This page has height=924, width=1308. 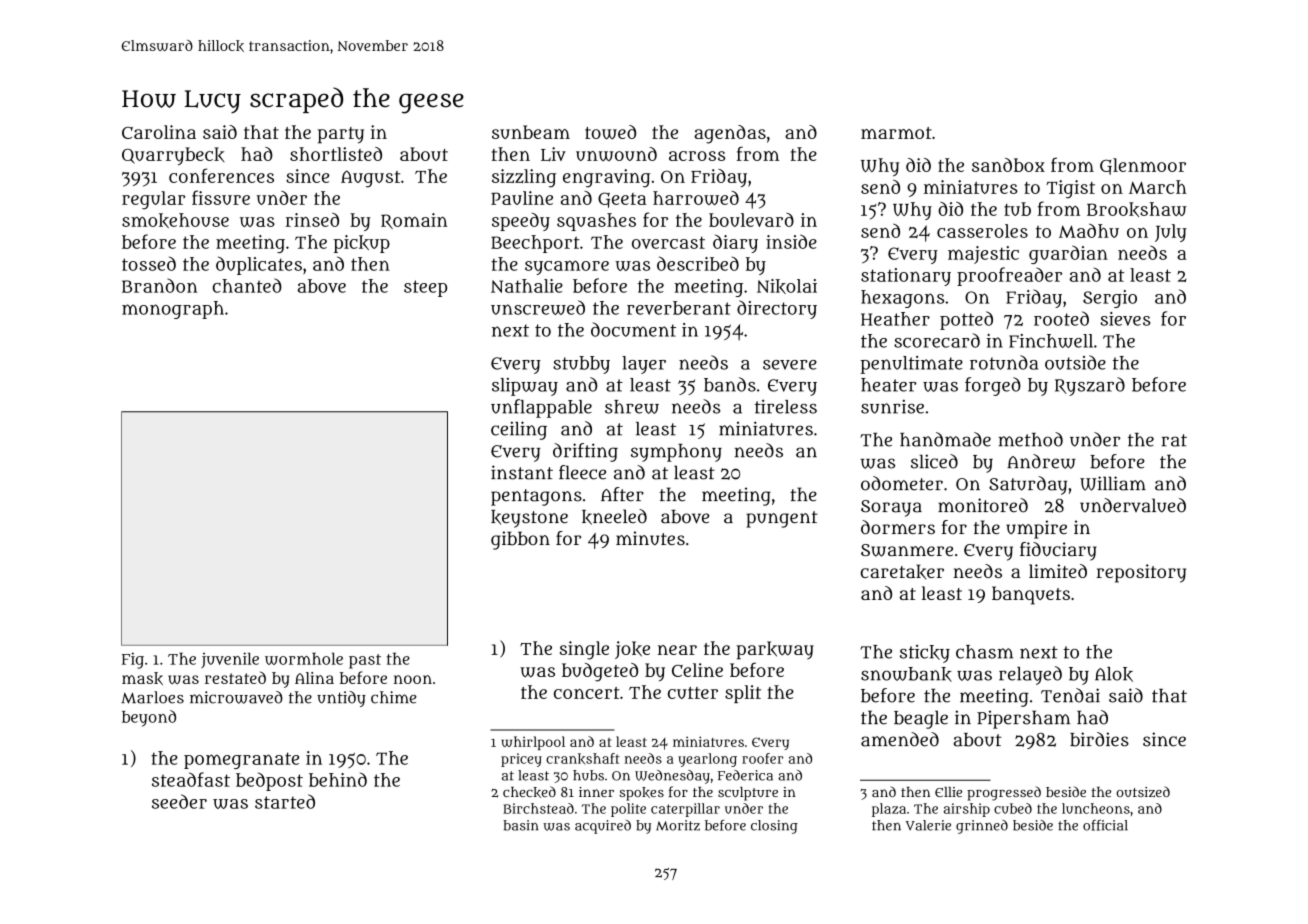 What do you see at coordinates (896, 133) in the page?
I see `marmot` at bounding box center [896, 133].
